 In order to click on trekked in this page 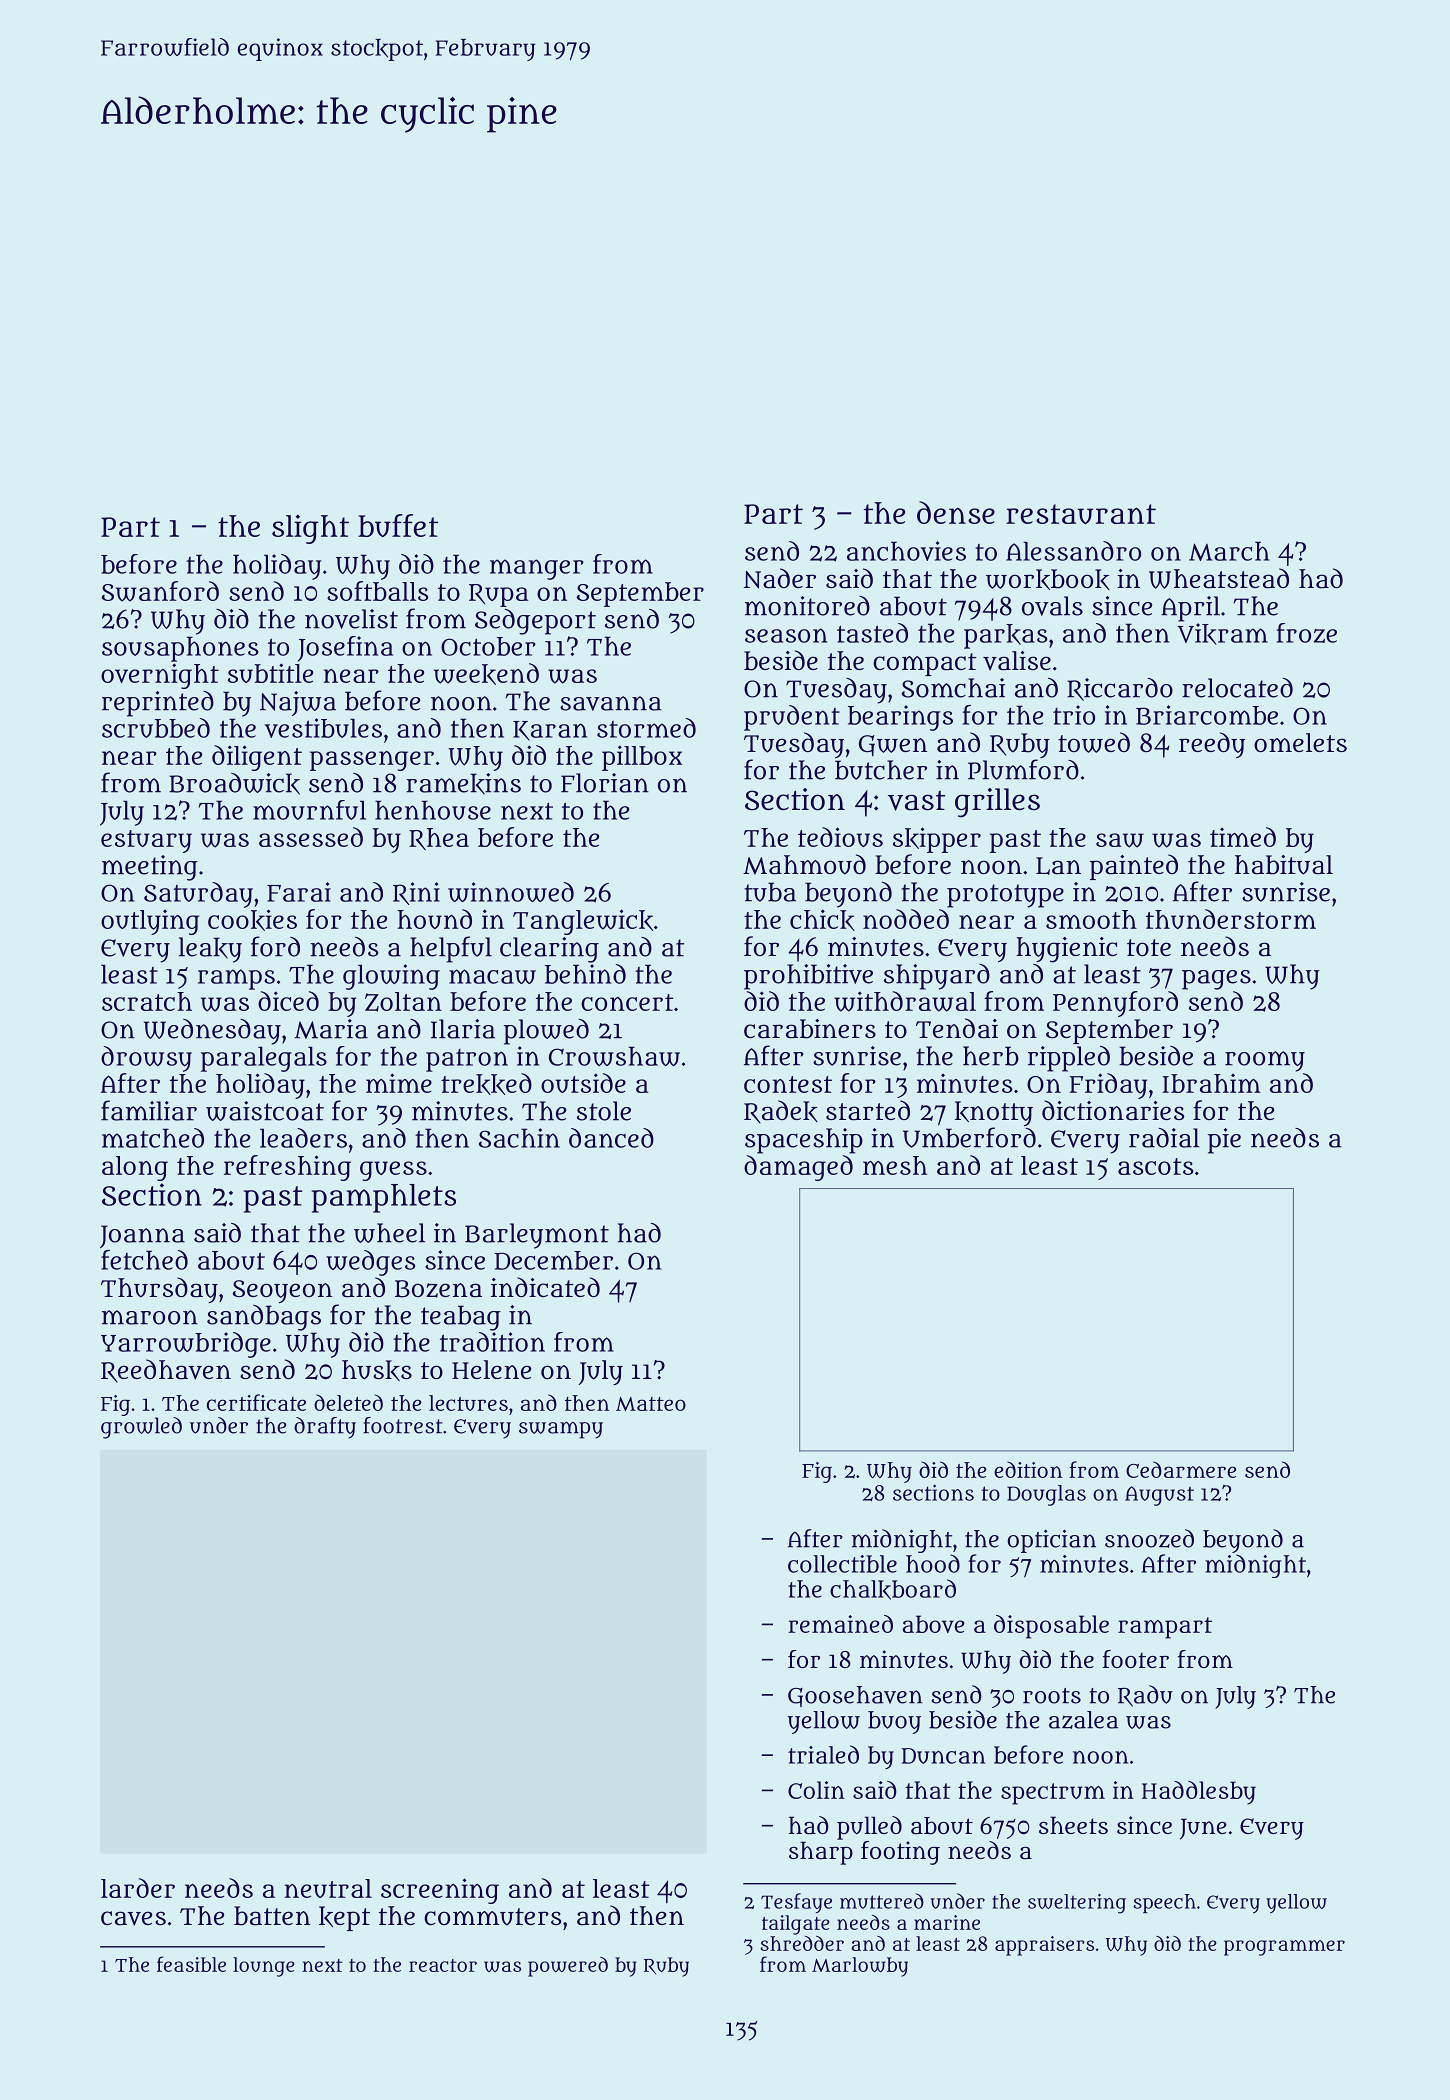, I will do `click(486, 1084)`.
